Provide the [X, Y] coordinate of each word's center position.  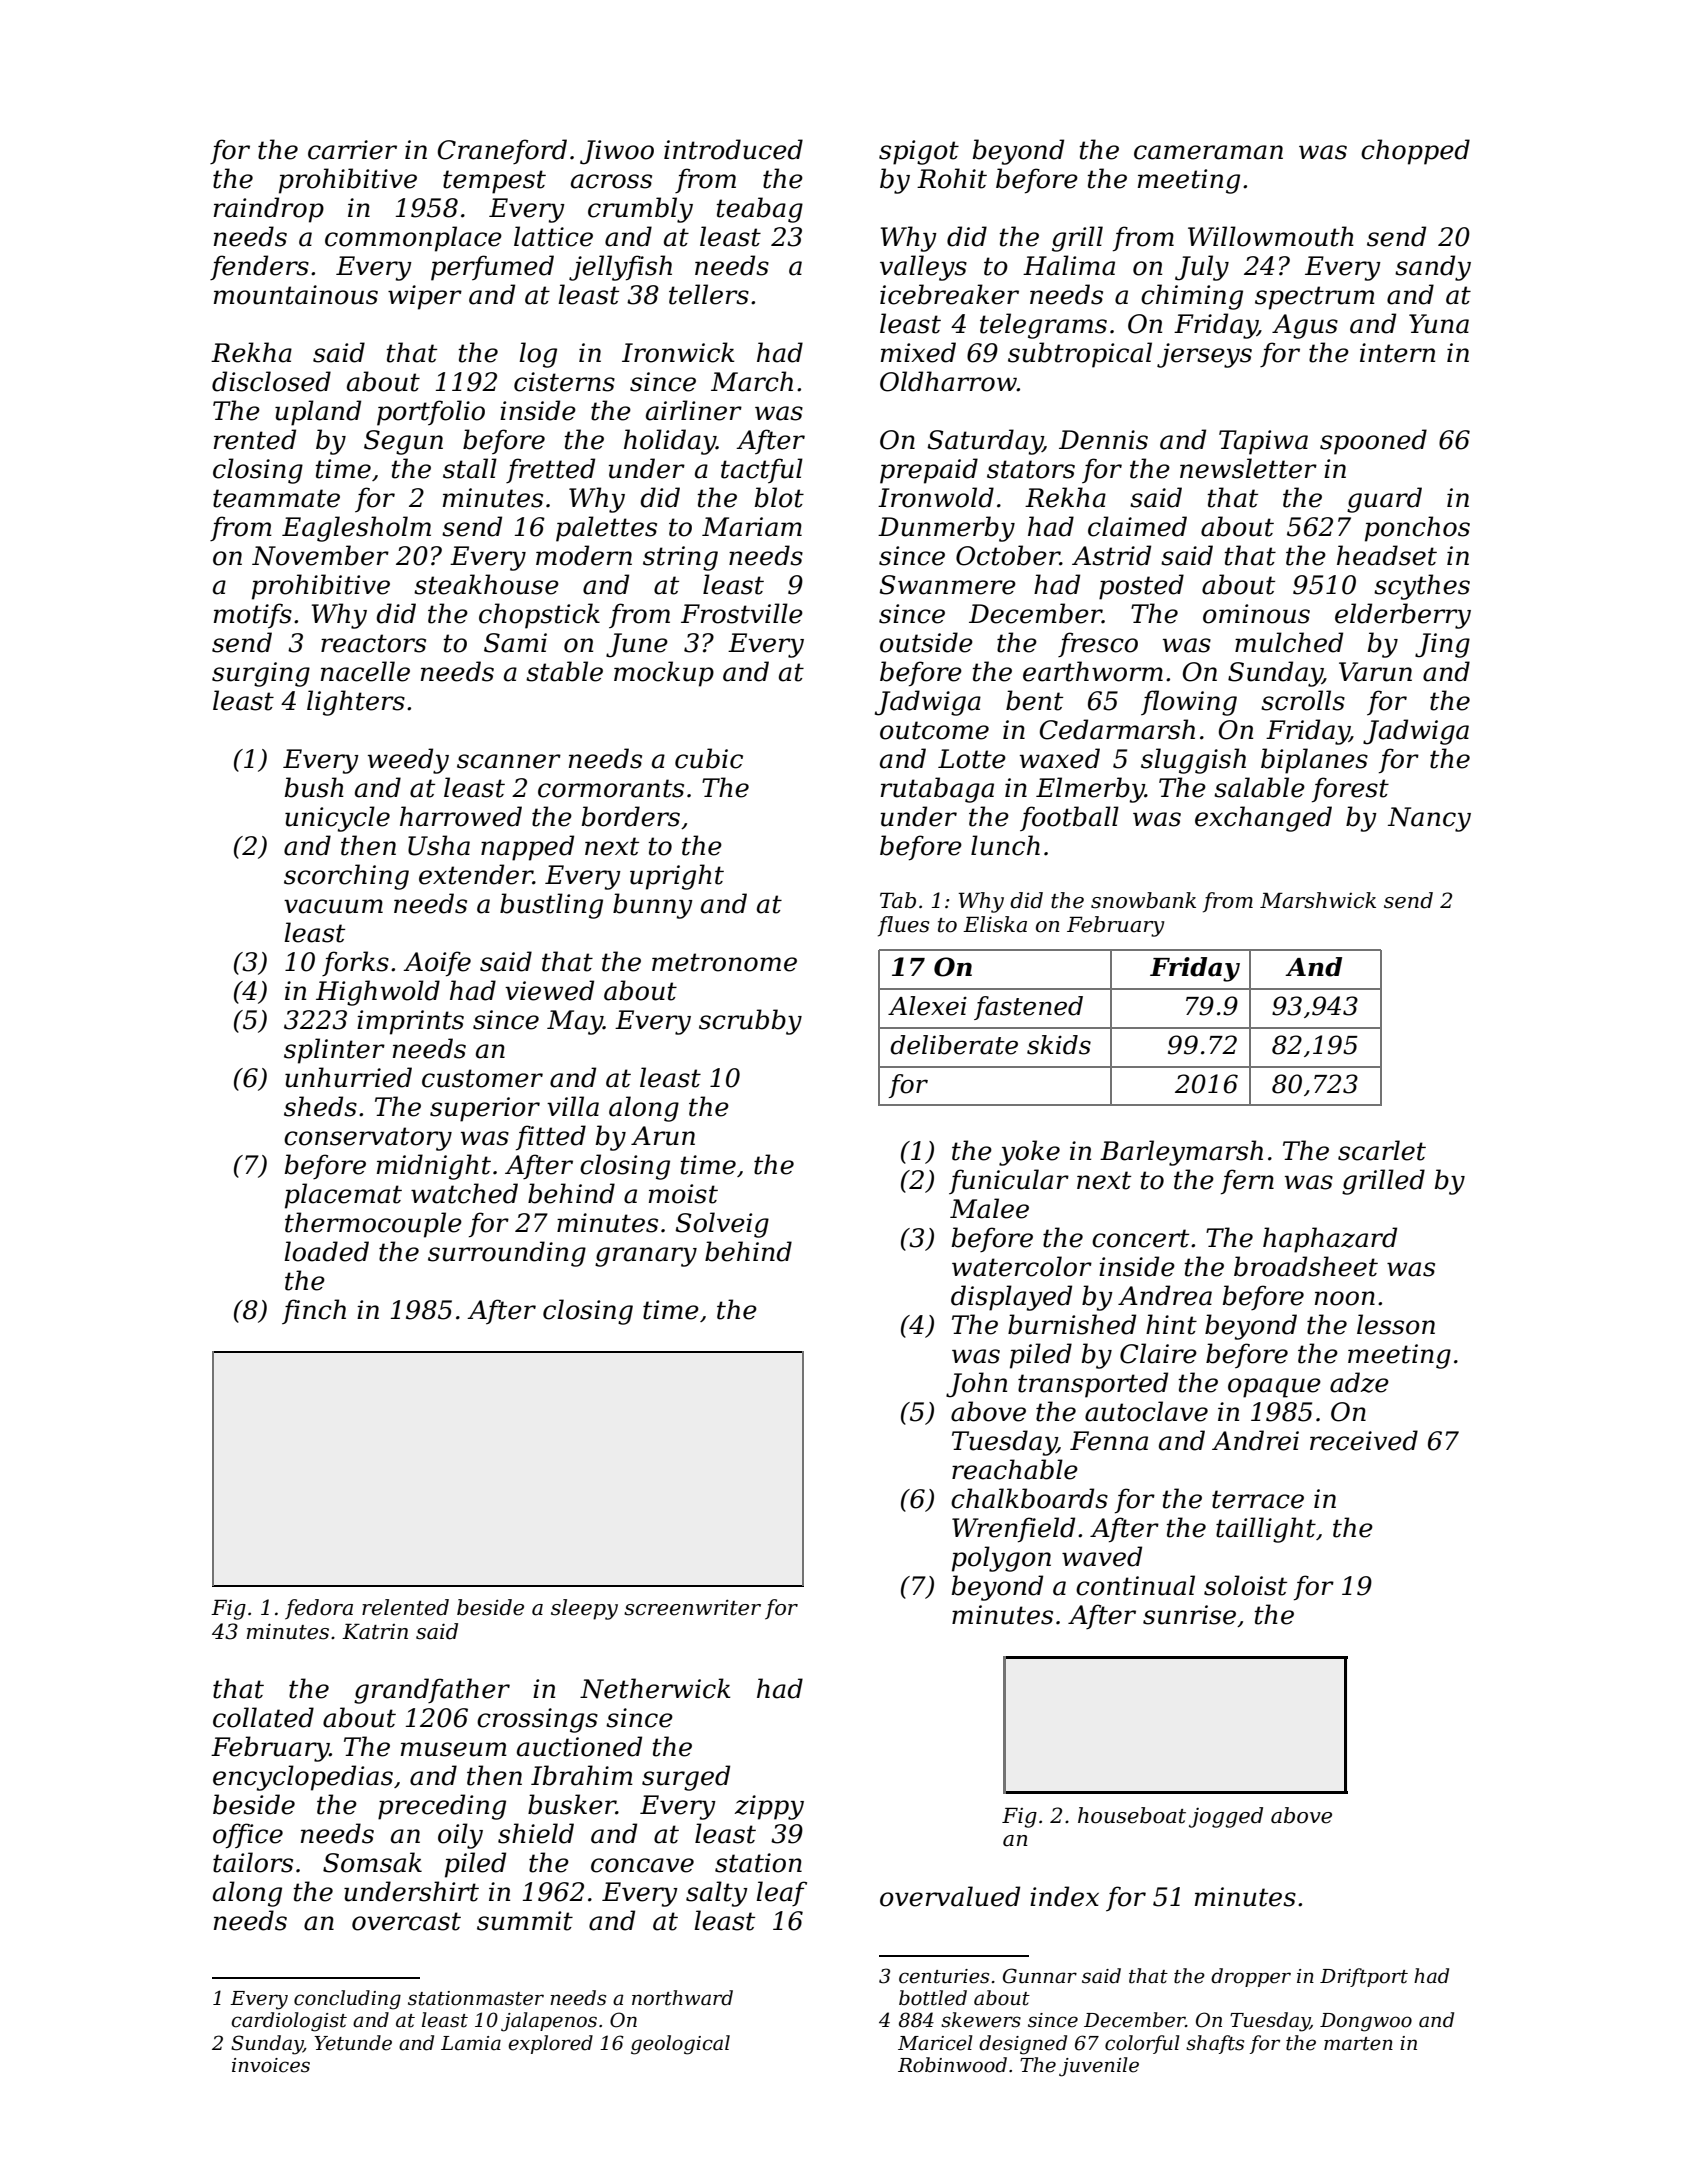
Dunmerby [946, 529]
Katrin [375, 1632]
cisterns [564, 382]
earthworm [1093, 671]
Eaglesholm [356, 529]
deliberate [954, 1045]
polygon [1001, 1559]
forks [355, 963]
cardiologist [289, 2022]
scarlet [1382, 1150]
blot [779, 497]
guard [1384, 500]
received [1364, 1440]
